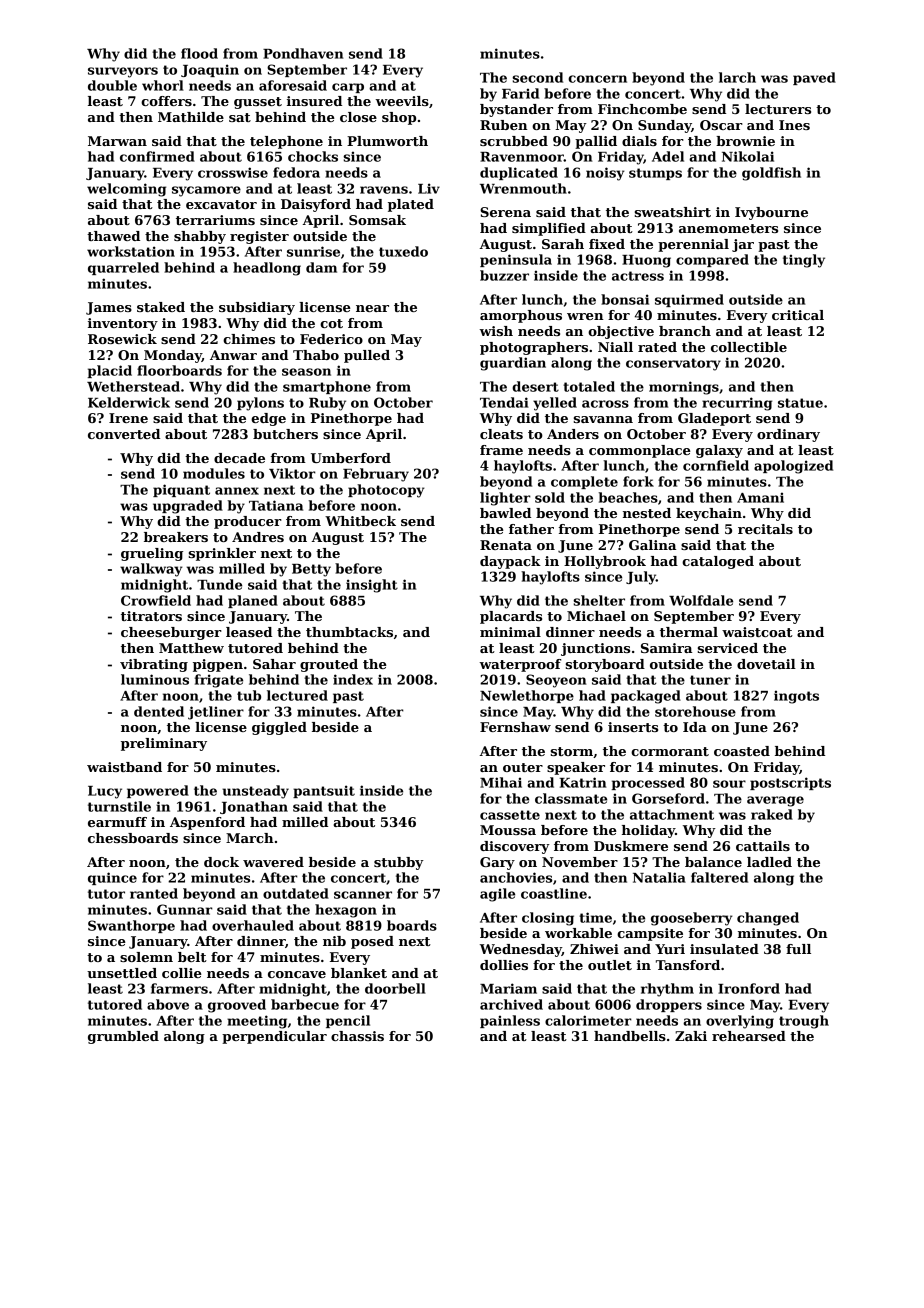 The image size is (924, 1308). What do you see at coordinates (771, 174) in the page?
I see `goldfish` at bounding box center [771, 174].
